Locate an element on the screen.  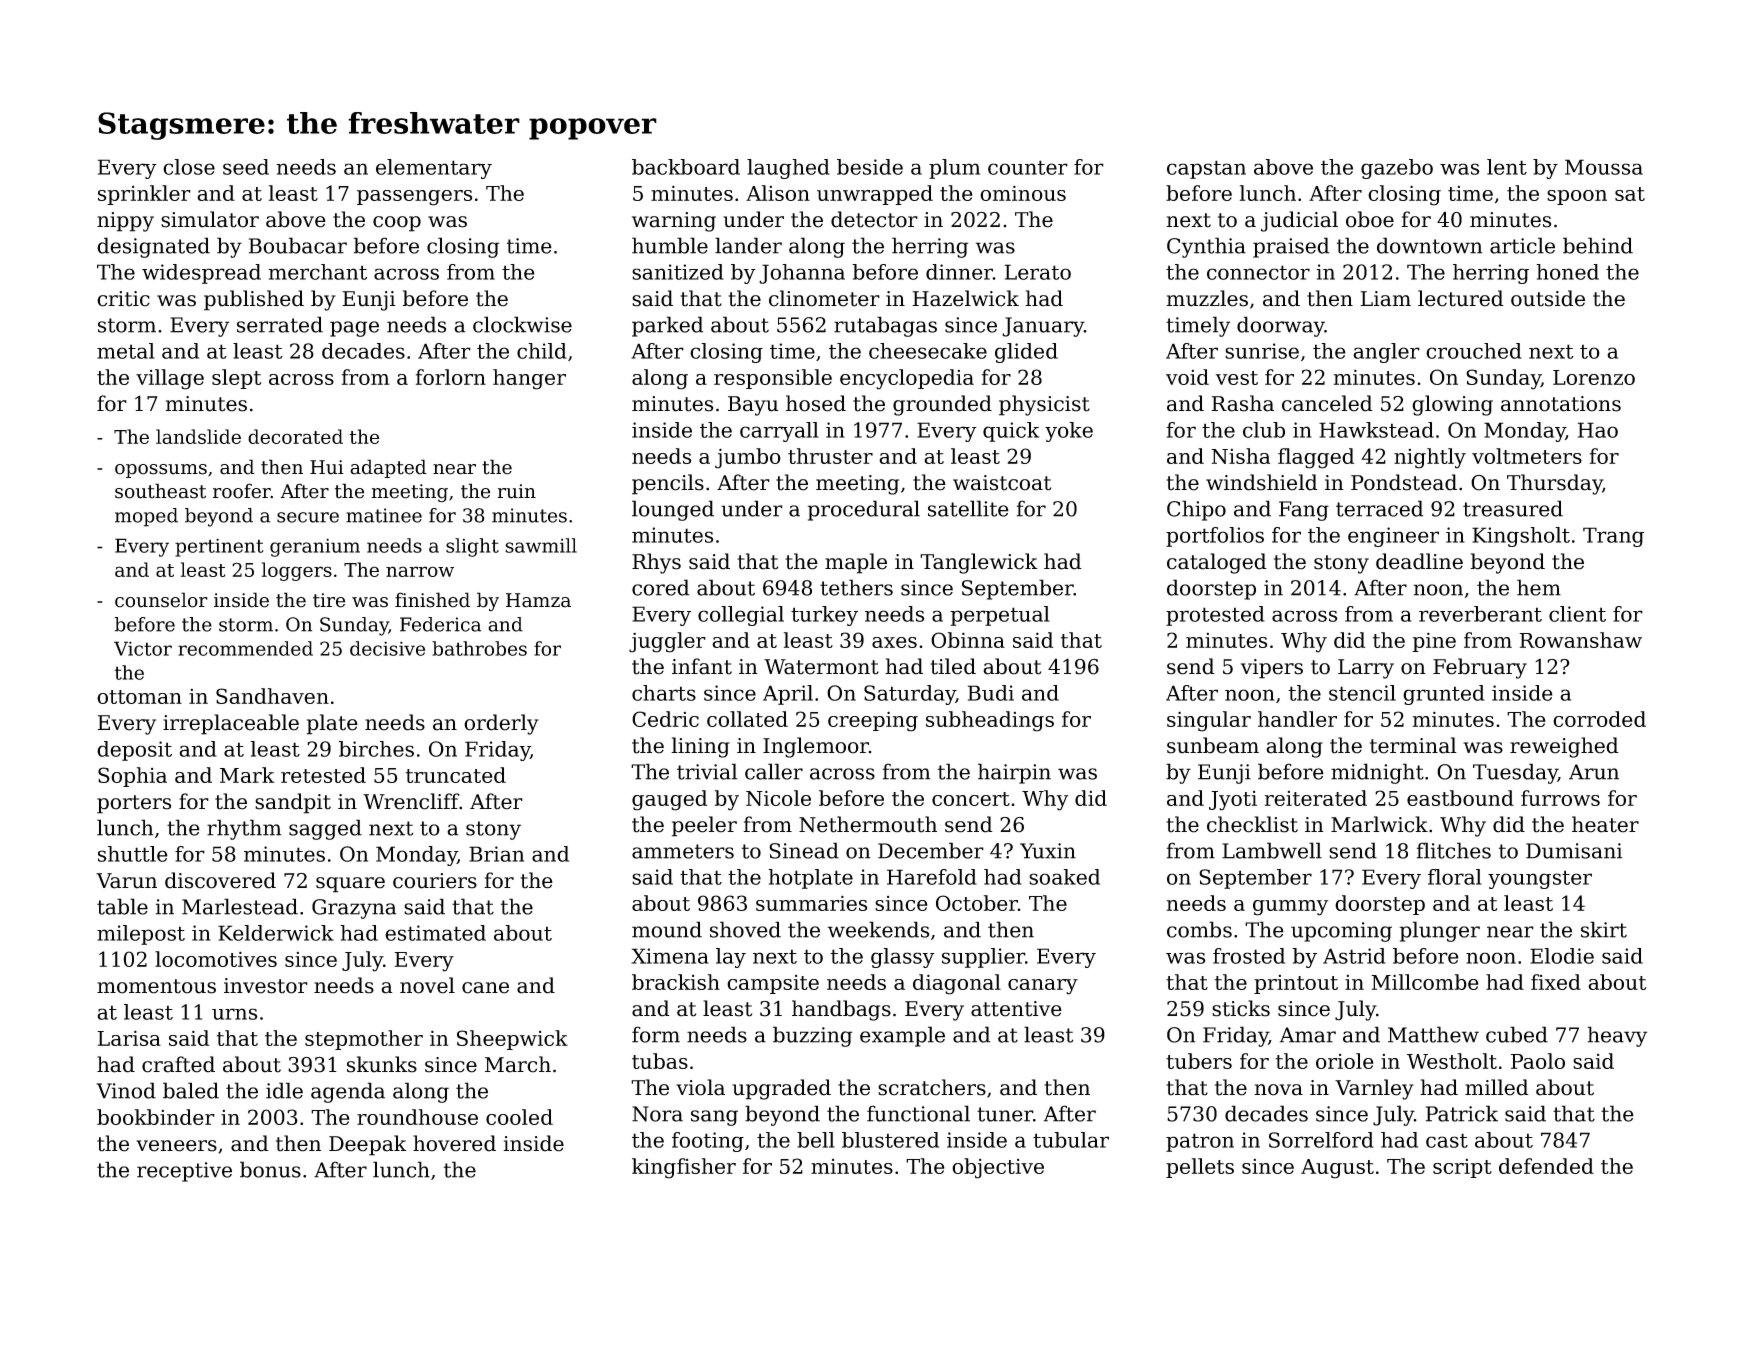
ominous is located at coordinates (1023, 193).
